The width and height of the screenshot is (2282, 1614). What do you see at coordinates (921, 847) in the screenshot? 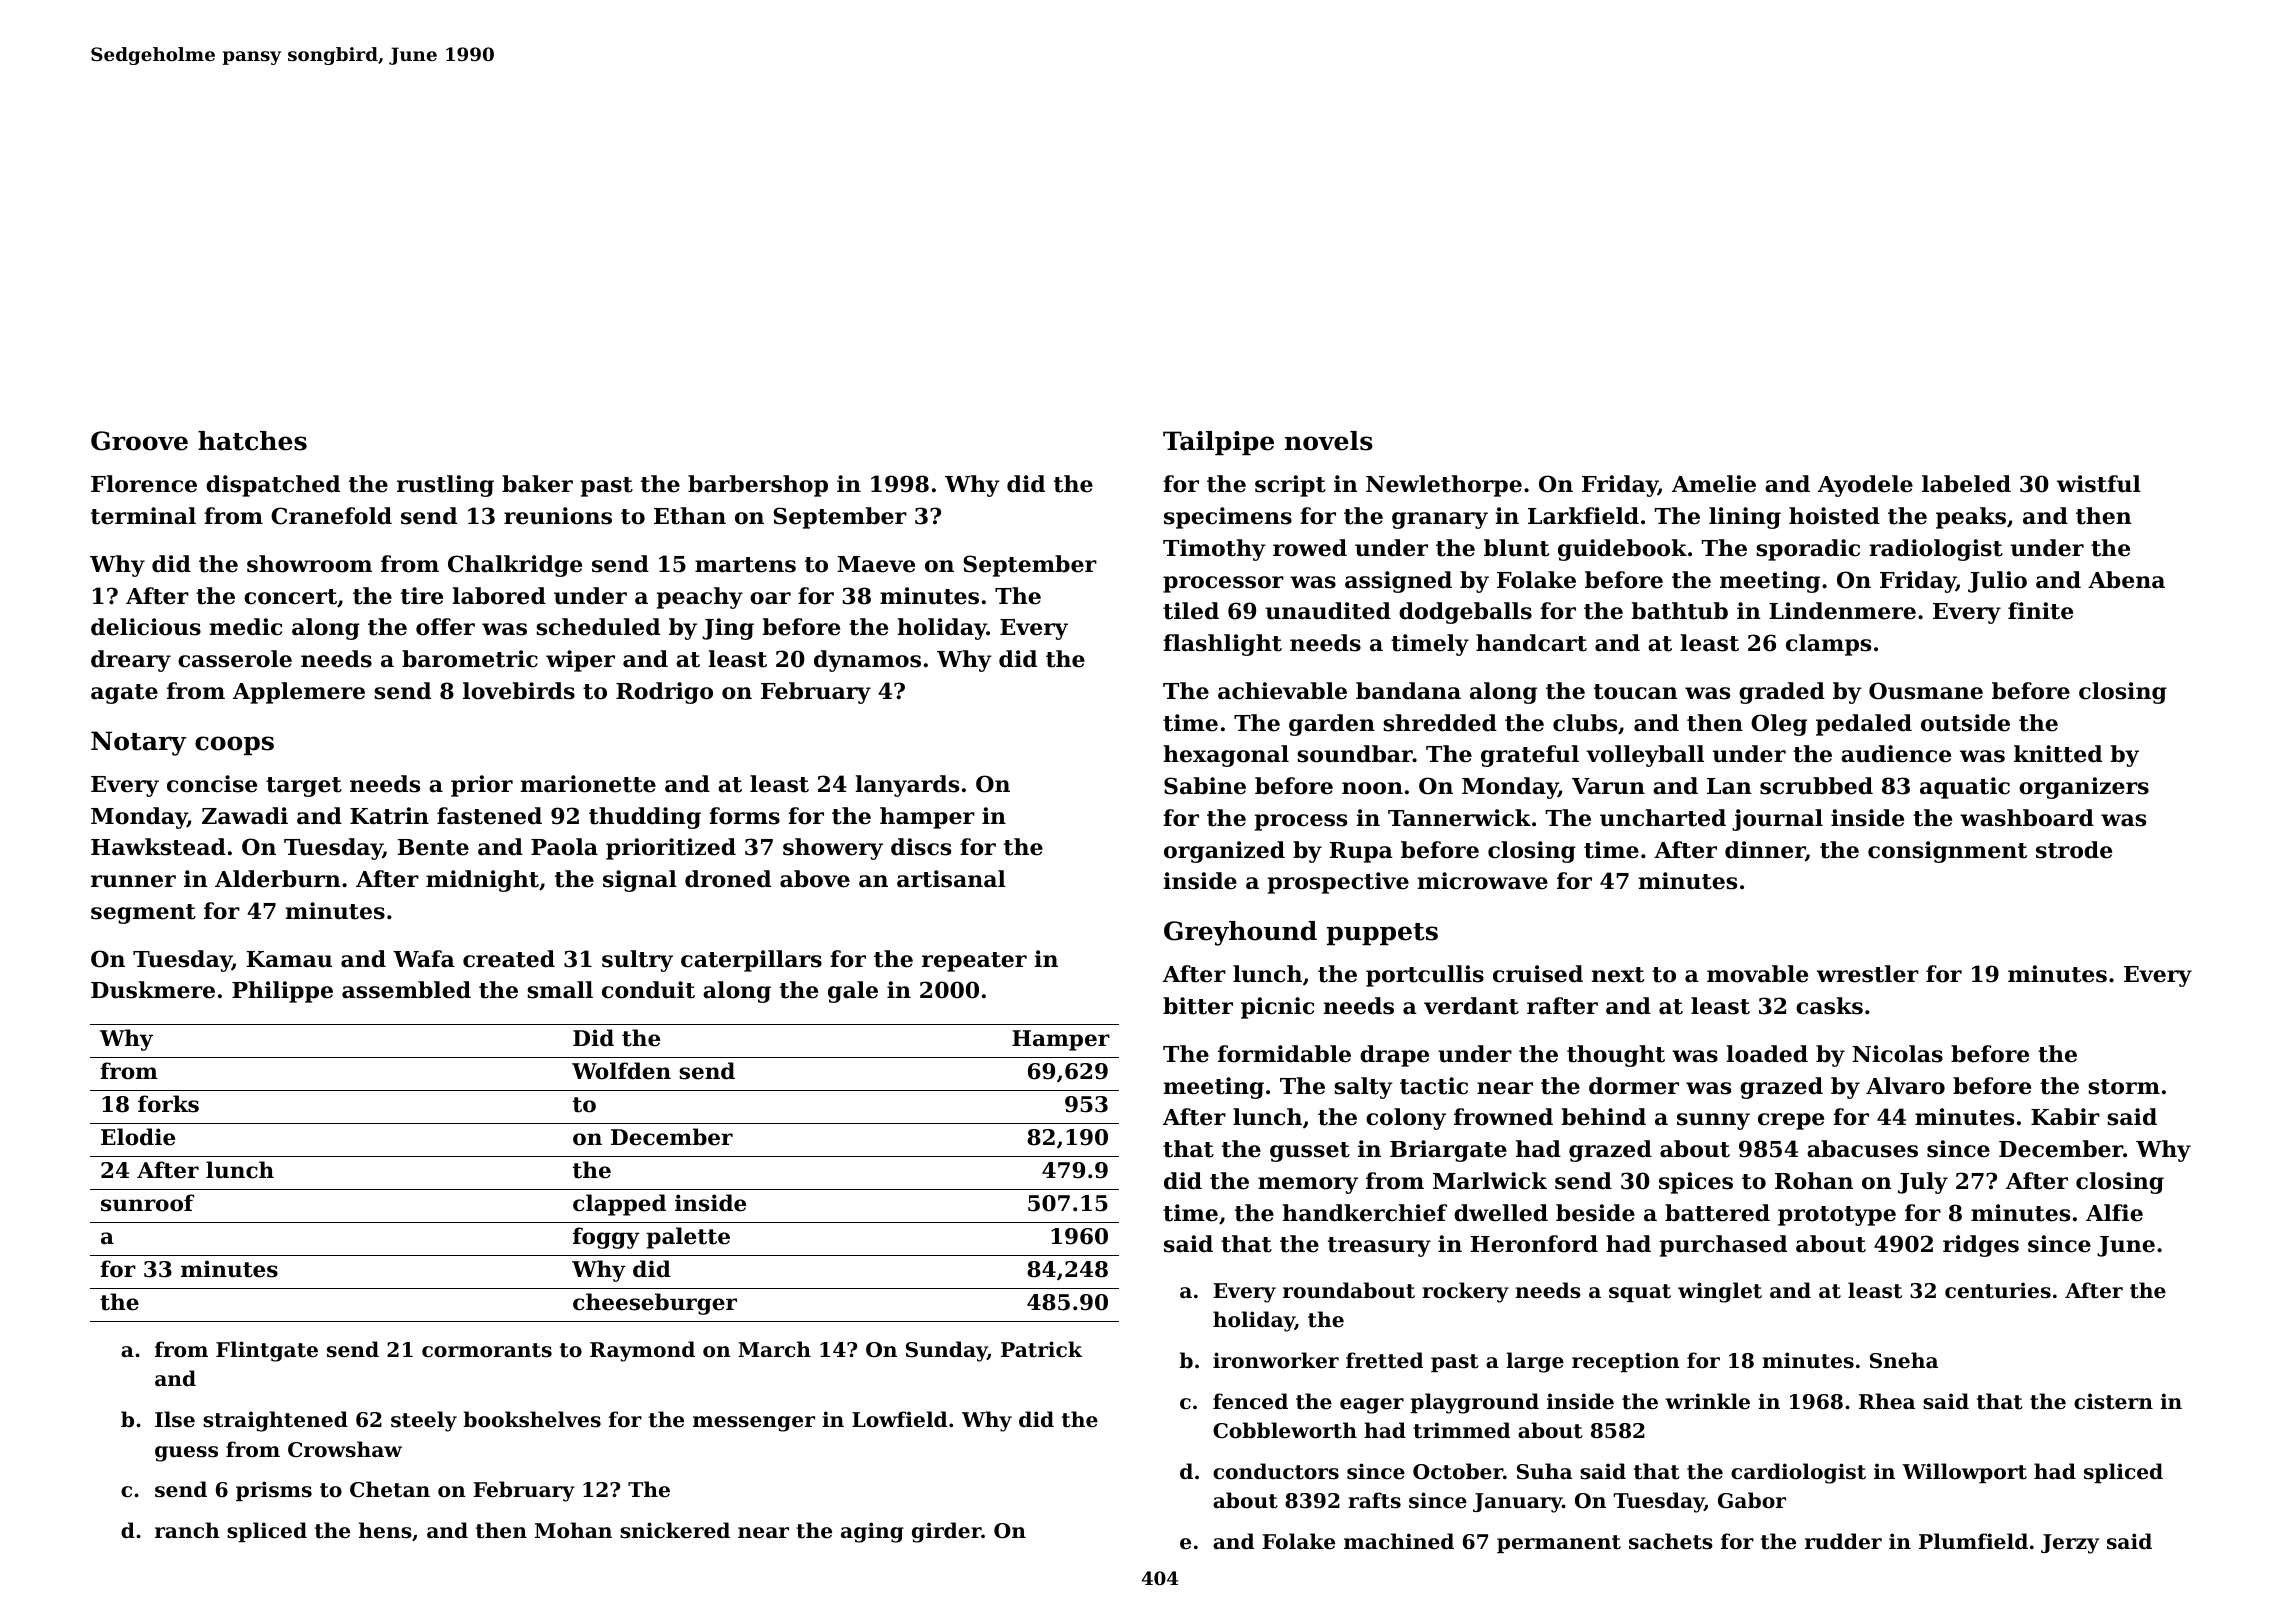
I see `discs` at bounding box center [921, 847].
